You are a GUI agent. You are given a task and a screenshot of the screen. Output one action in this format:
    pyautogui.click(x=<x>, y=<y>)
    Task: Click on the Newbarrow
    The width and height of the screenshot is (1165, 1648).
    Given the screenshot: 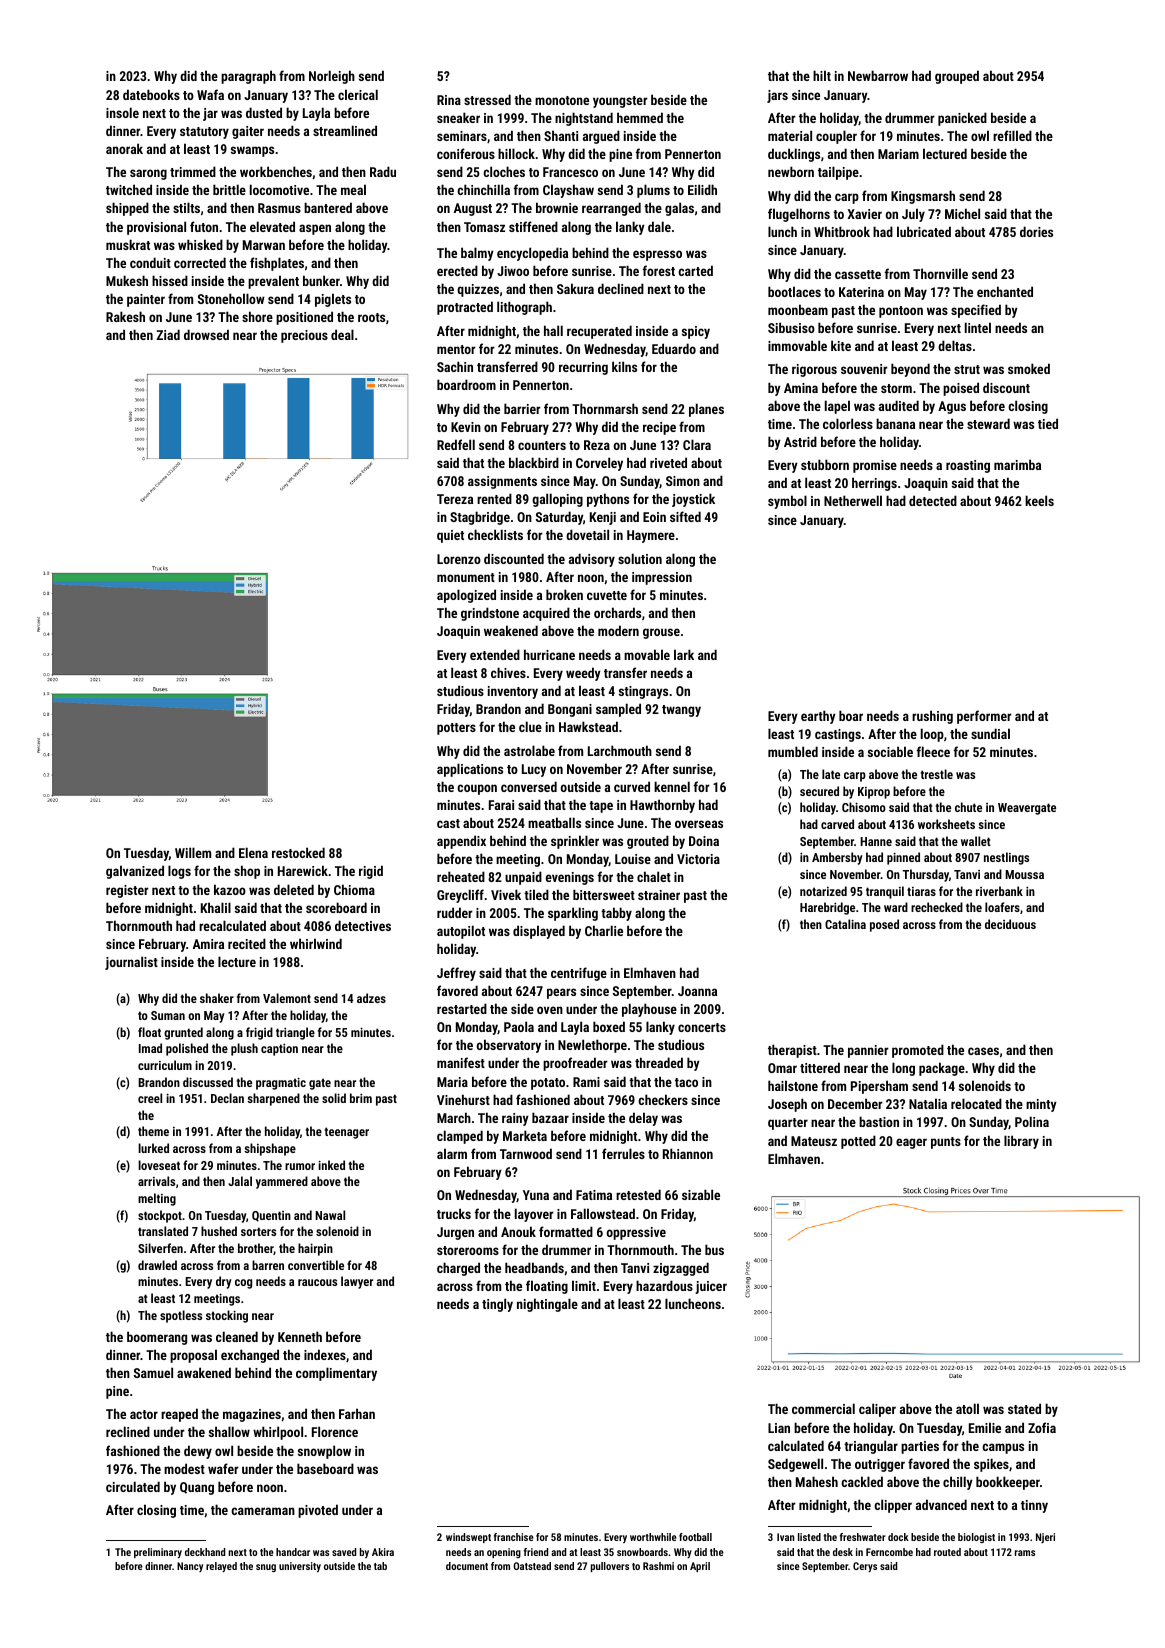 What is the action you would take?
    pyautogui.click(x=878, y=75)
